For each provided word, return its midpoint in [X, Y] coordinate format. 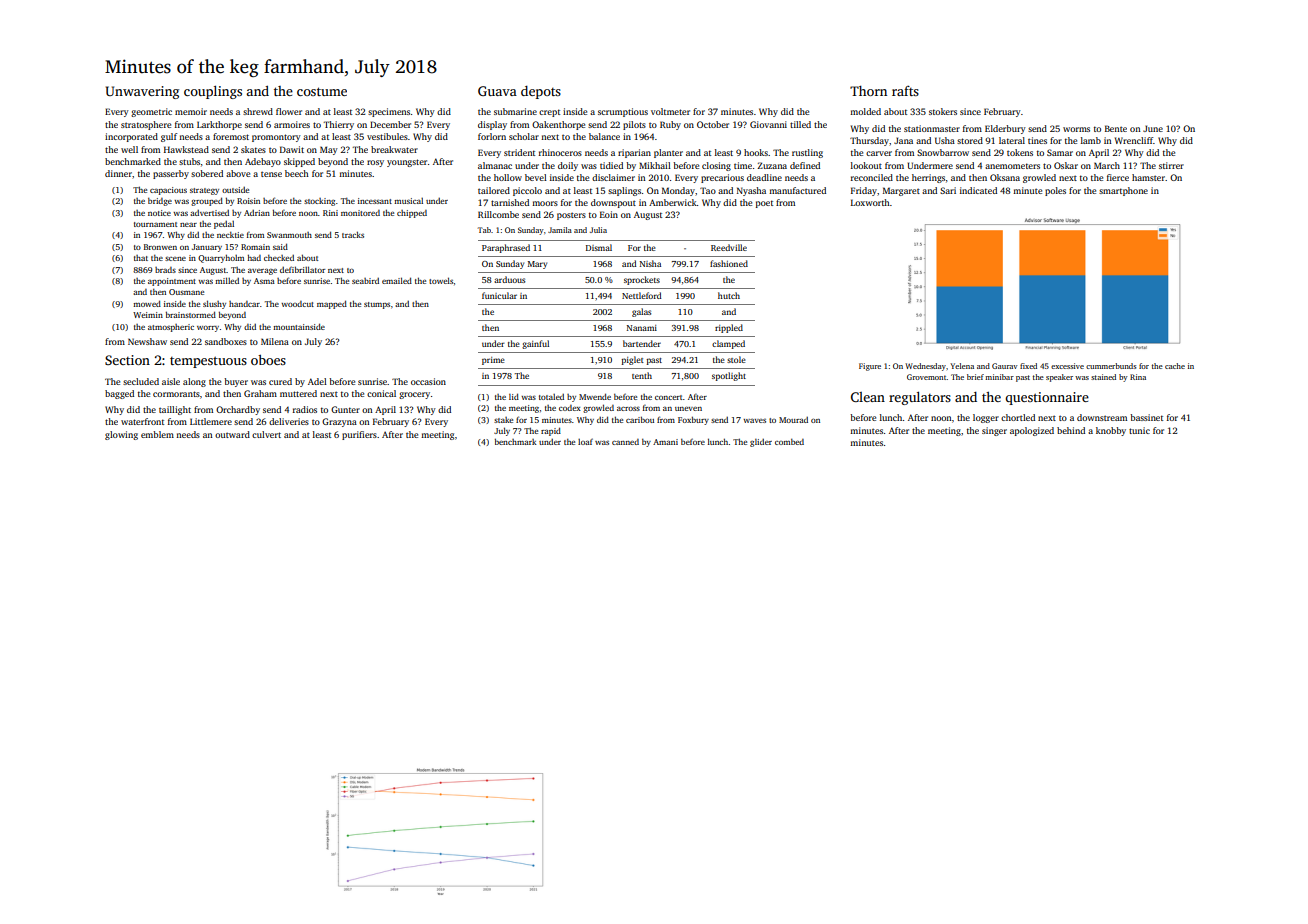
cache [1175, 366]
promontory [276, 138]
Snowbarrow [943, 152]
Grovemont [927, 377]
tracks [353, 234]
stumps [377, 305]
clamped [728, 344]
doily [568, 166]
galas [641, 312]
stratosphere [146, 125]
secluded [141, 381]
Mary [537, 265]
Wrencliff [1134, 140]
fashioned [729, 263]
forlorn [492, 136]
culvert [266, 434]
